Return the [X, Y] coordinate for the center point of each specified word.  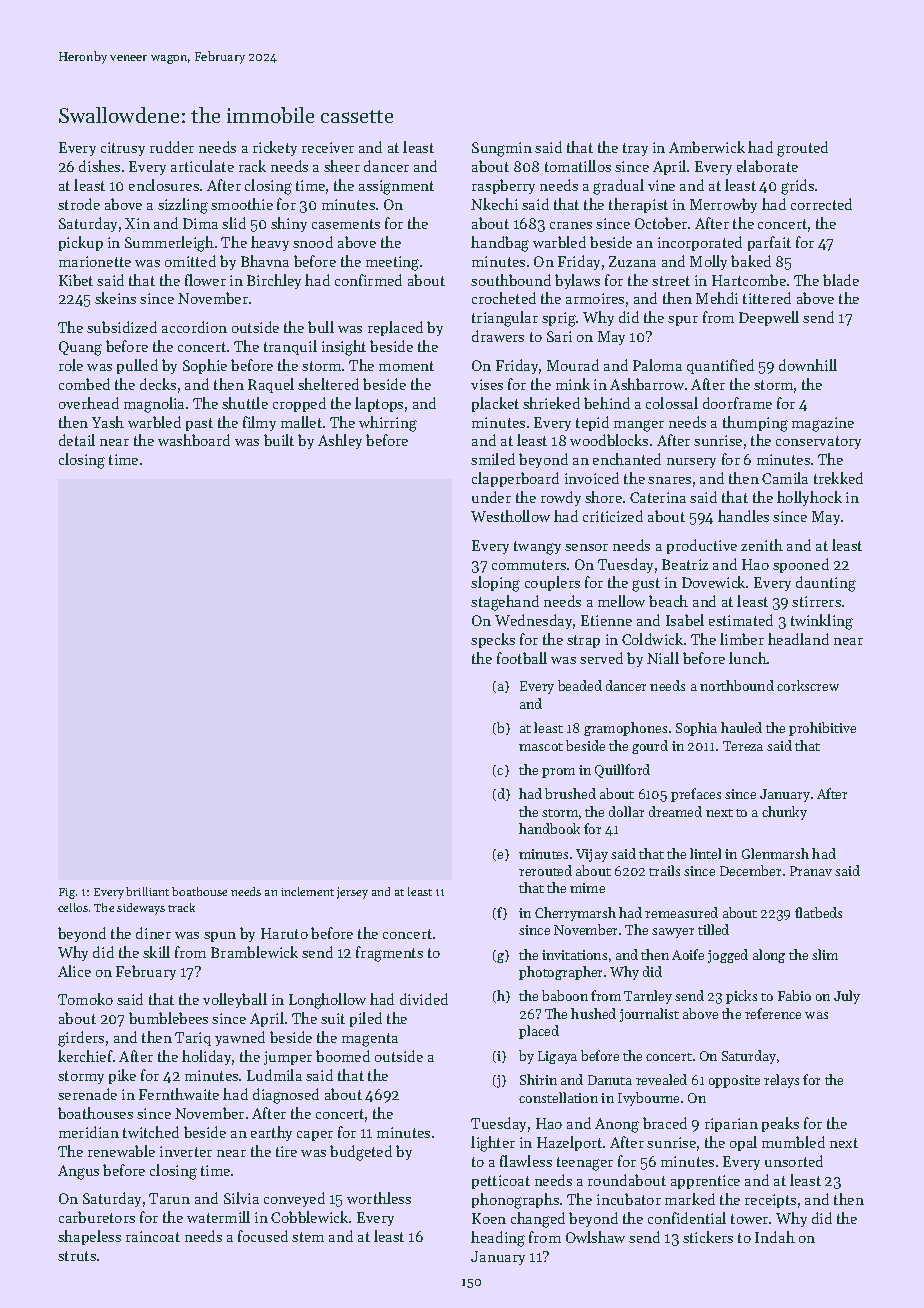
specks [493, 640]
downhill [808, 365]
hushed [593, 1013]
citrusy [123, 149]
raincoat [153, 1236]
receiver [328, 147]
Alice [74, 971]
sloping [495, 584]
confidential [687, 1218]
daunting [826, 584]
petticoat [501, 1182]
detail [77, 440]
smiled [493, 459]
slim [825, 954]
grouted [802, 149]
